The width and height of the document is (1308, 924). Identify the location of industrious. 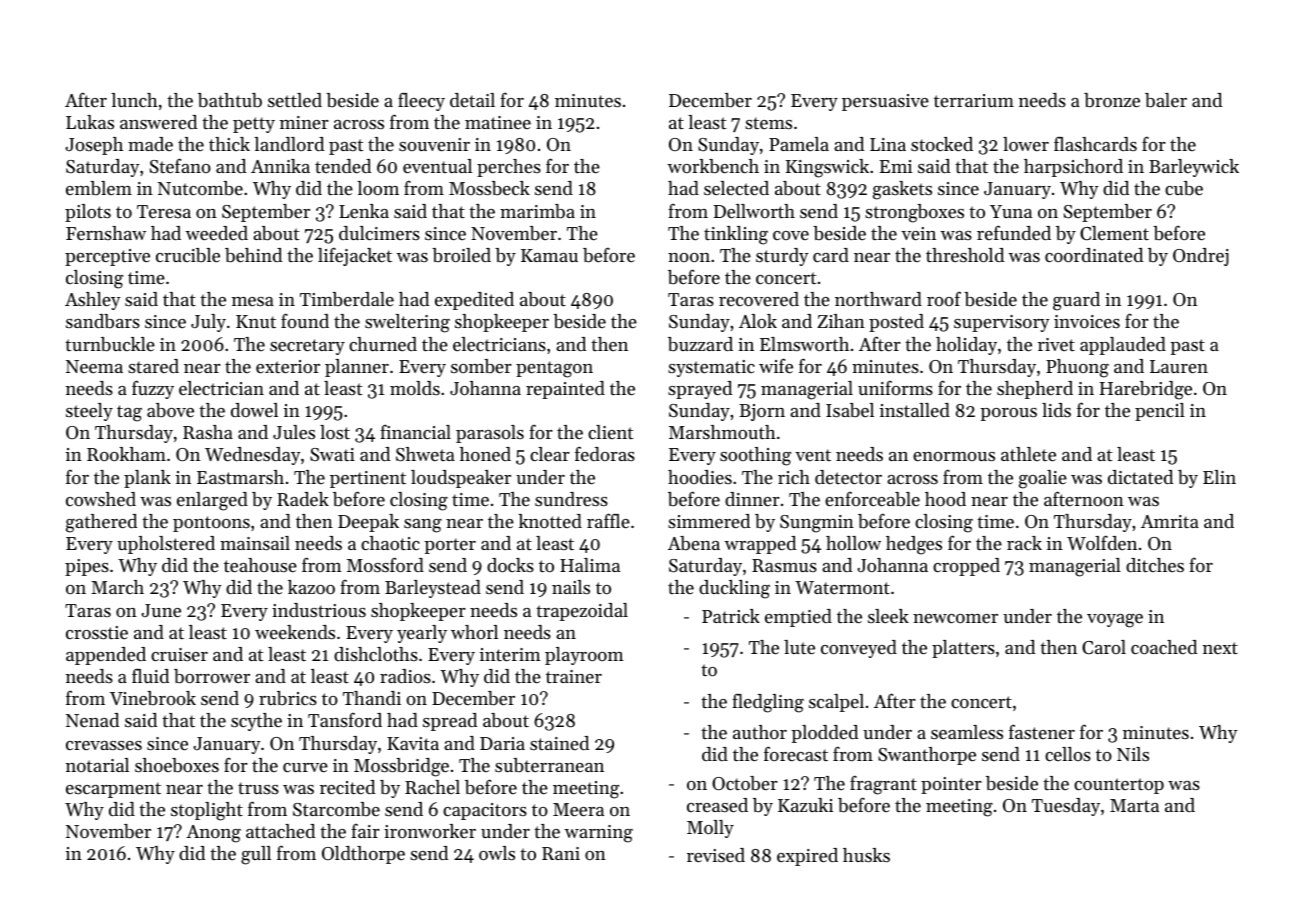
(319, 610).
